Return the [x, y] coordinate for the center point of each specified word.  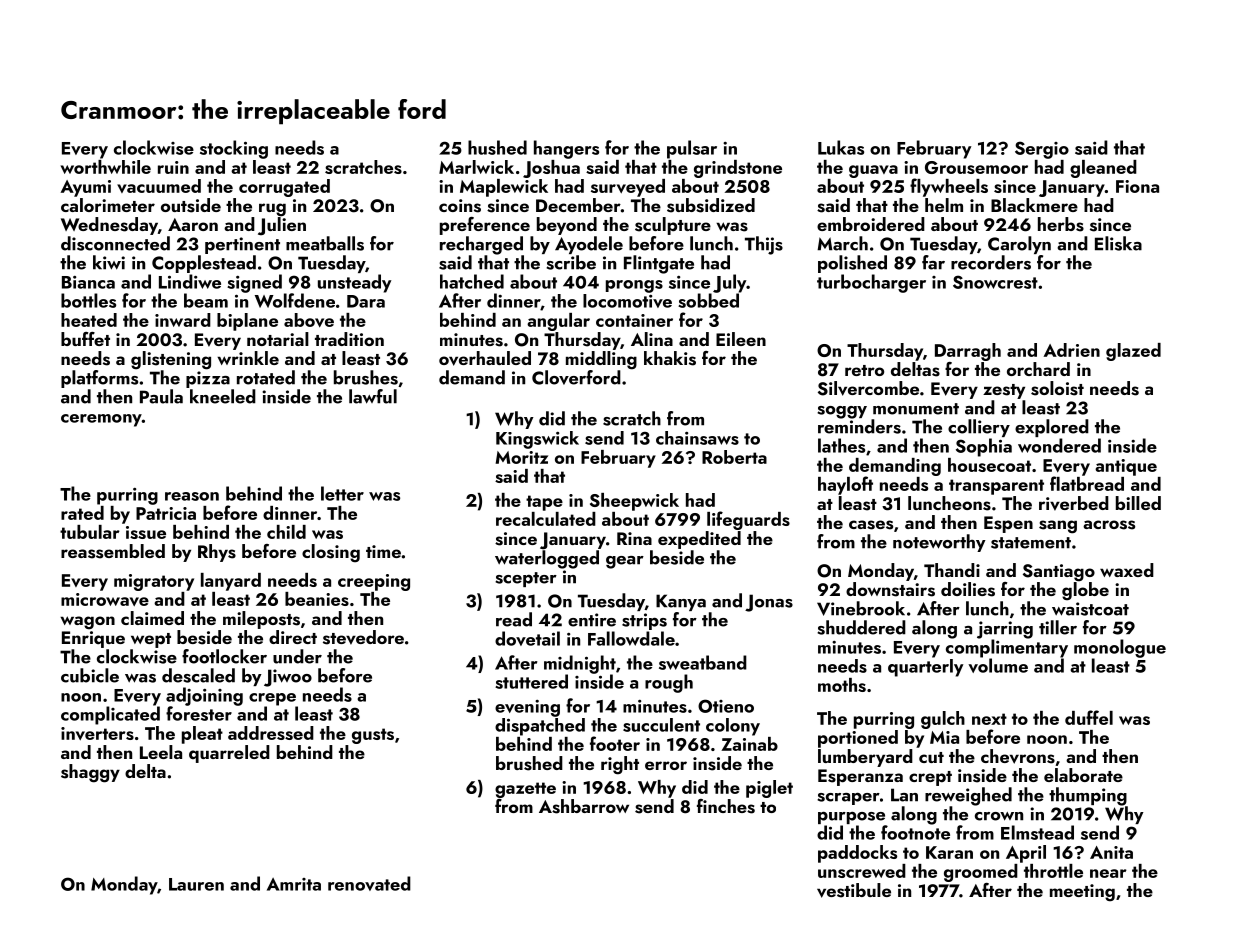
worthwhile [106, 167]
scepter [526, 579]
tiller [1058, 627]
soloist [1057, 388]
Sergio [1042, 150]
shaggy [90, 773]
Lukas [841, 147]
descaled [198, 675]
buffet [85, 339]
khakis [670, 358]
